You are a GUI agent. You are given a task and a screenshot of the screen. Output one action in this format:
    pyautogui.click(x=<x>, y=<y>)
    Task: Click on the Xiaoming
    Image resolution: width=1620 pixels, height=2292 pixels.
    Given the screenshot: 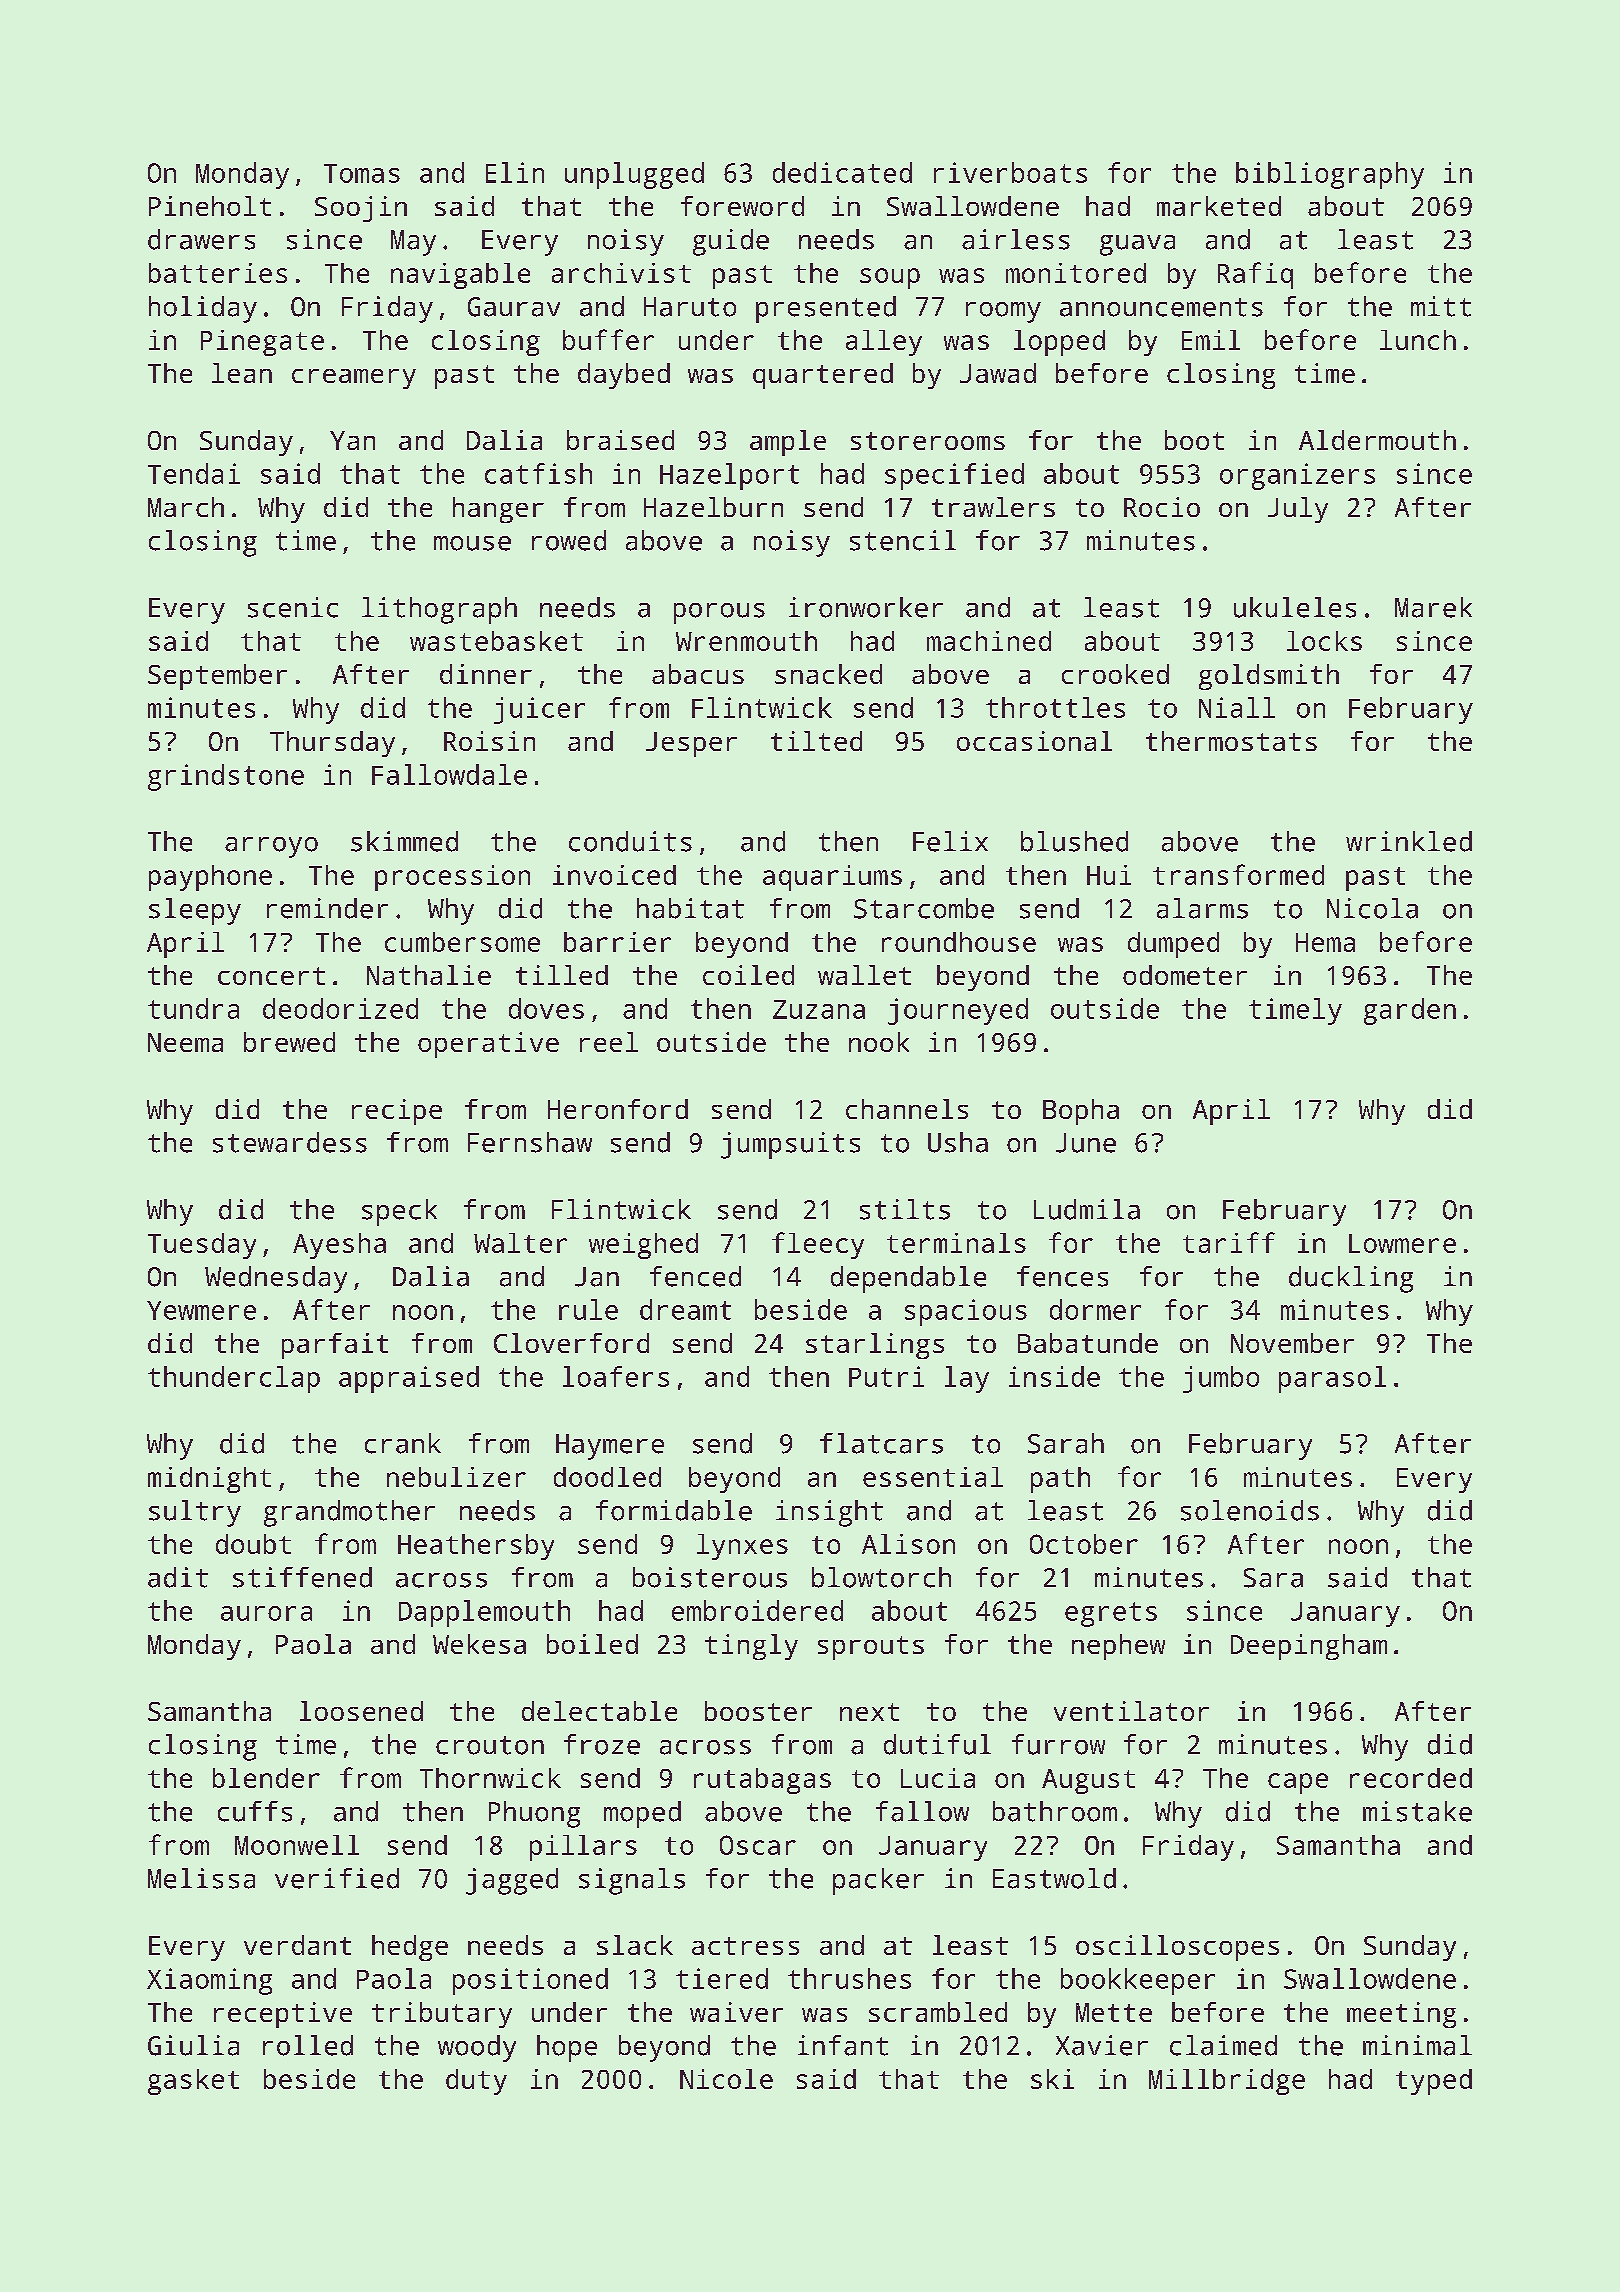 What is the action you would take?
    pyautogui.click(x=209, y=1981)
